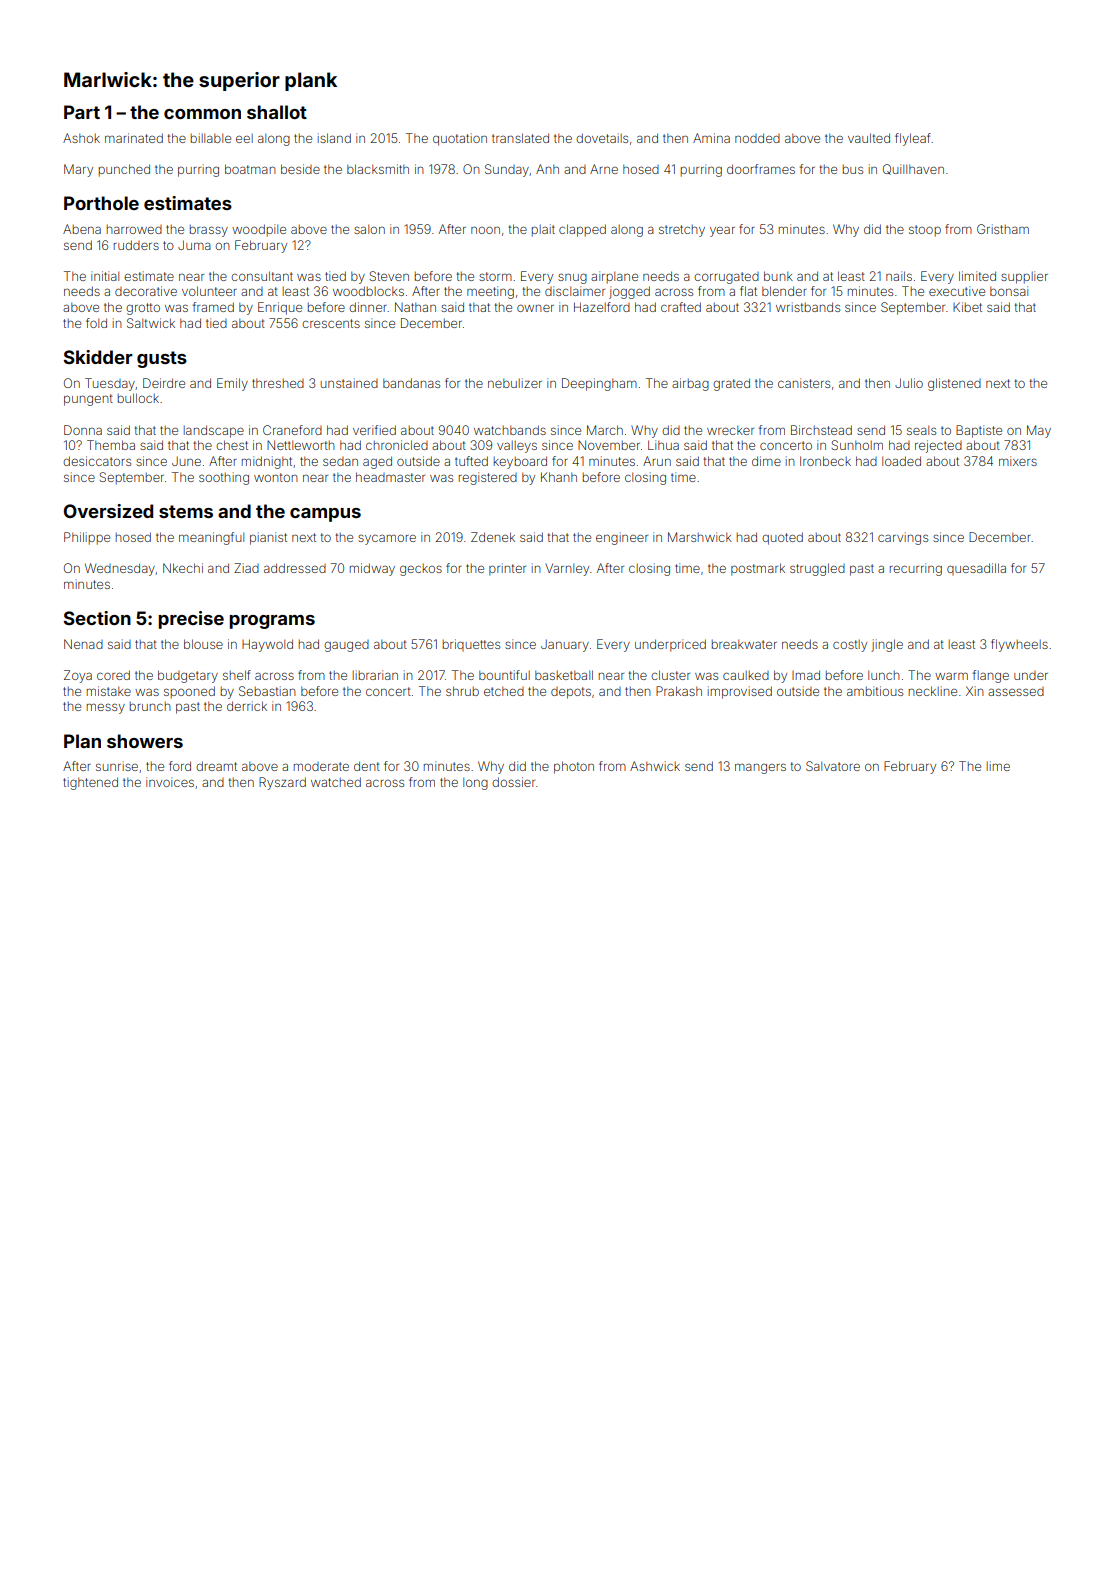 The image size is (1118, 1582). What do you see at coordinates (250, 169) in the screenshot?
I see `boatman` at bounding box center [250, 169].
